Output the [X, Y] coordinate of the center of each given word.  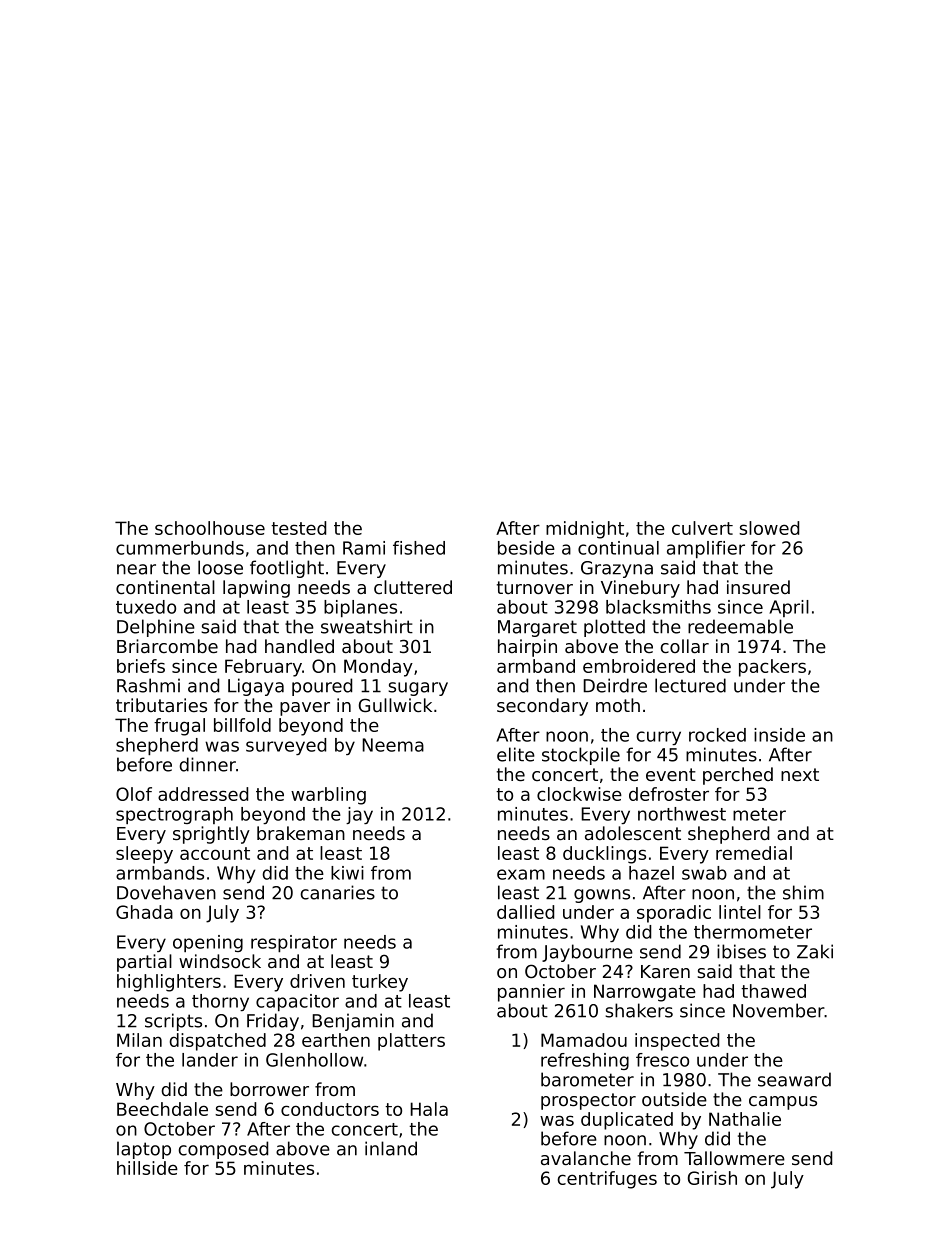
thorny [220, 1002]
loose [220, 567]
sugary [418, 689]
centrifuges [607, 1180]
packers [772, 668]
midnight [585, 530]
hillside [147, 1168]
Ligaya [256, 687]
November [779, 1010]
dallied [525, 912]
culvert [702, 528]
